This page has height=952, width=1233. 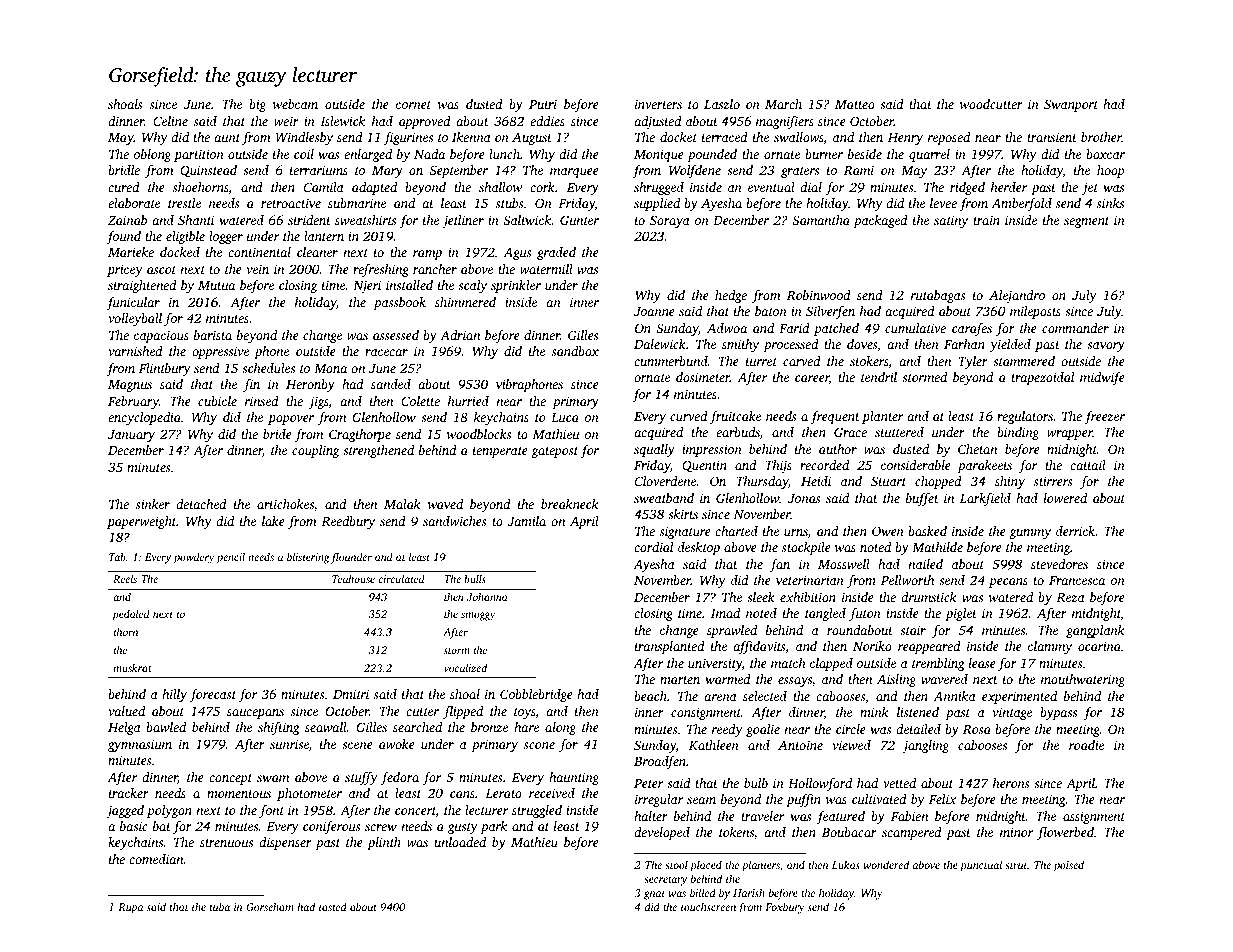 I want to click on Joanne, so click(x=654, y=311).
